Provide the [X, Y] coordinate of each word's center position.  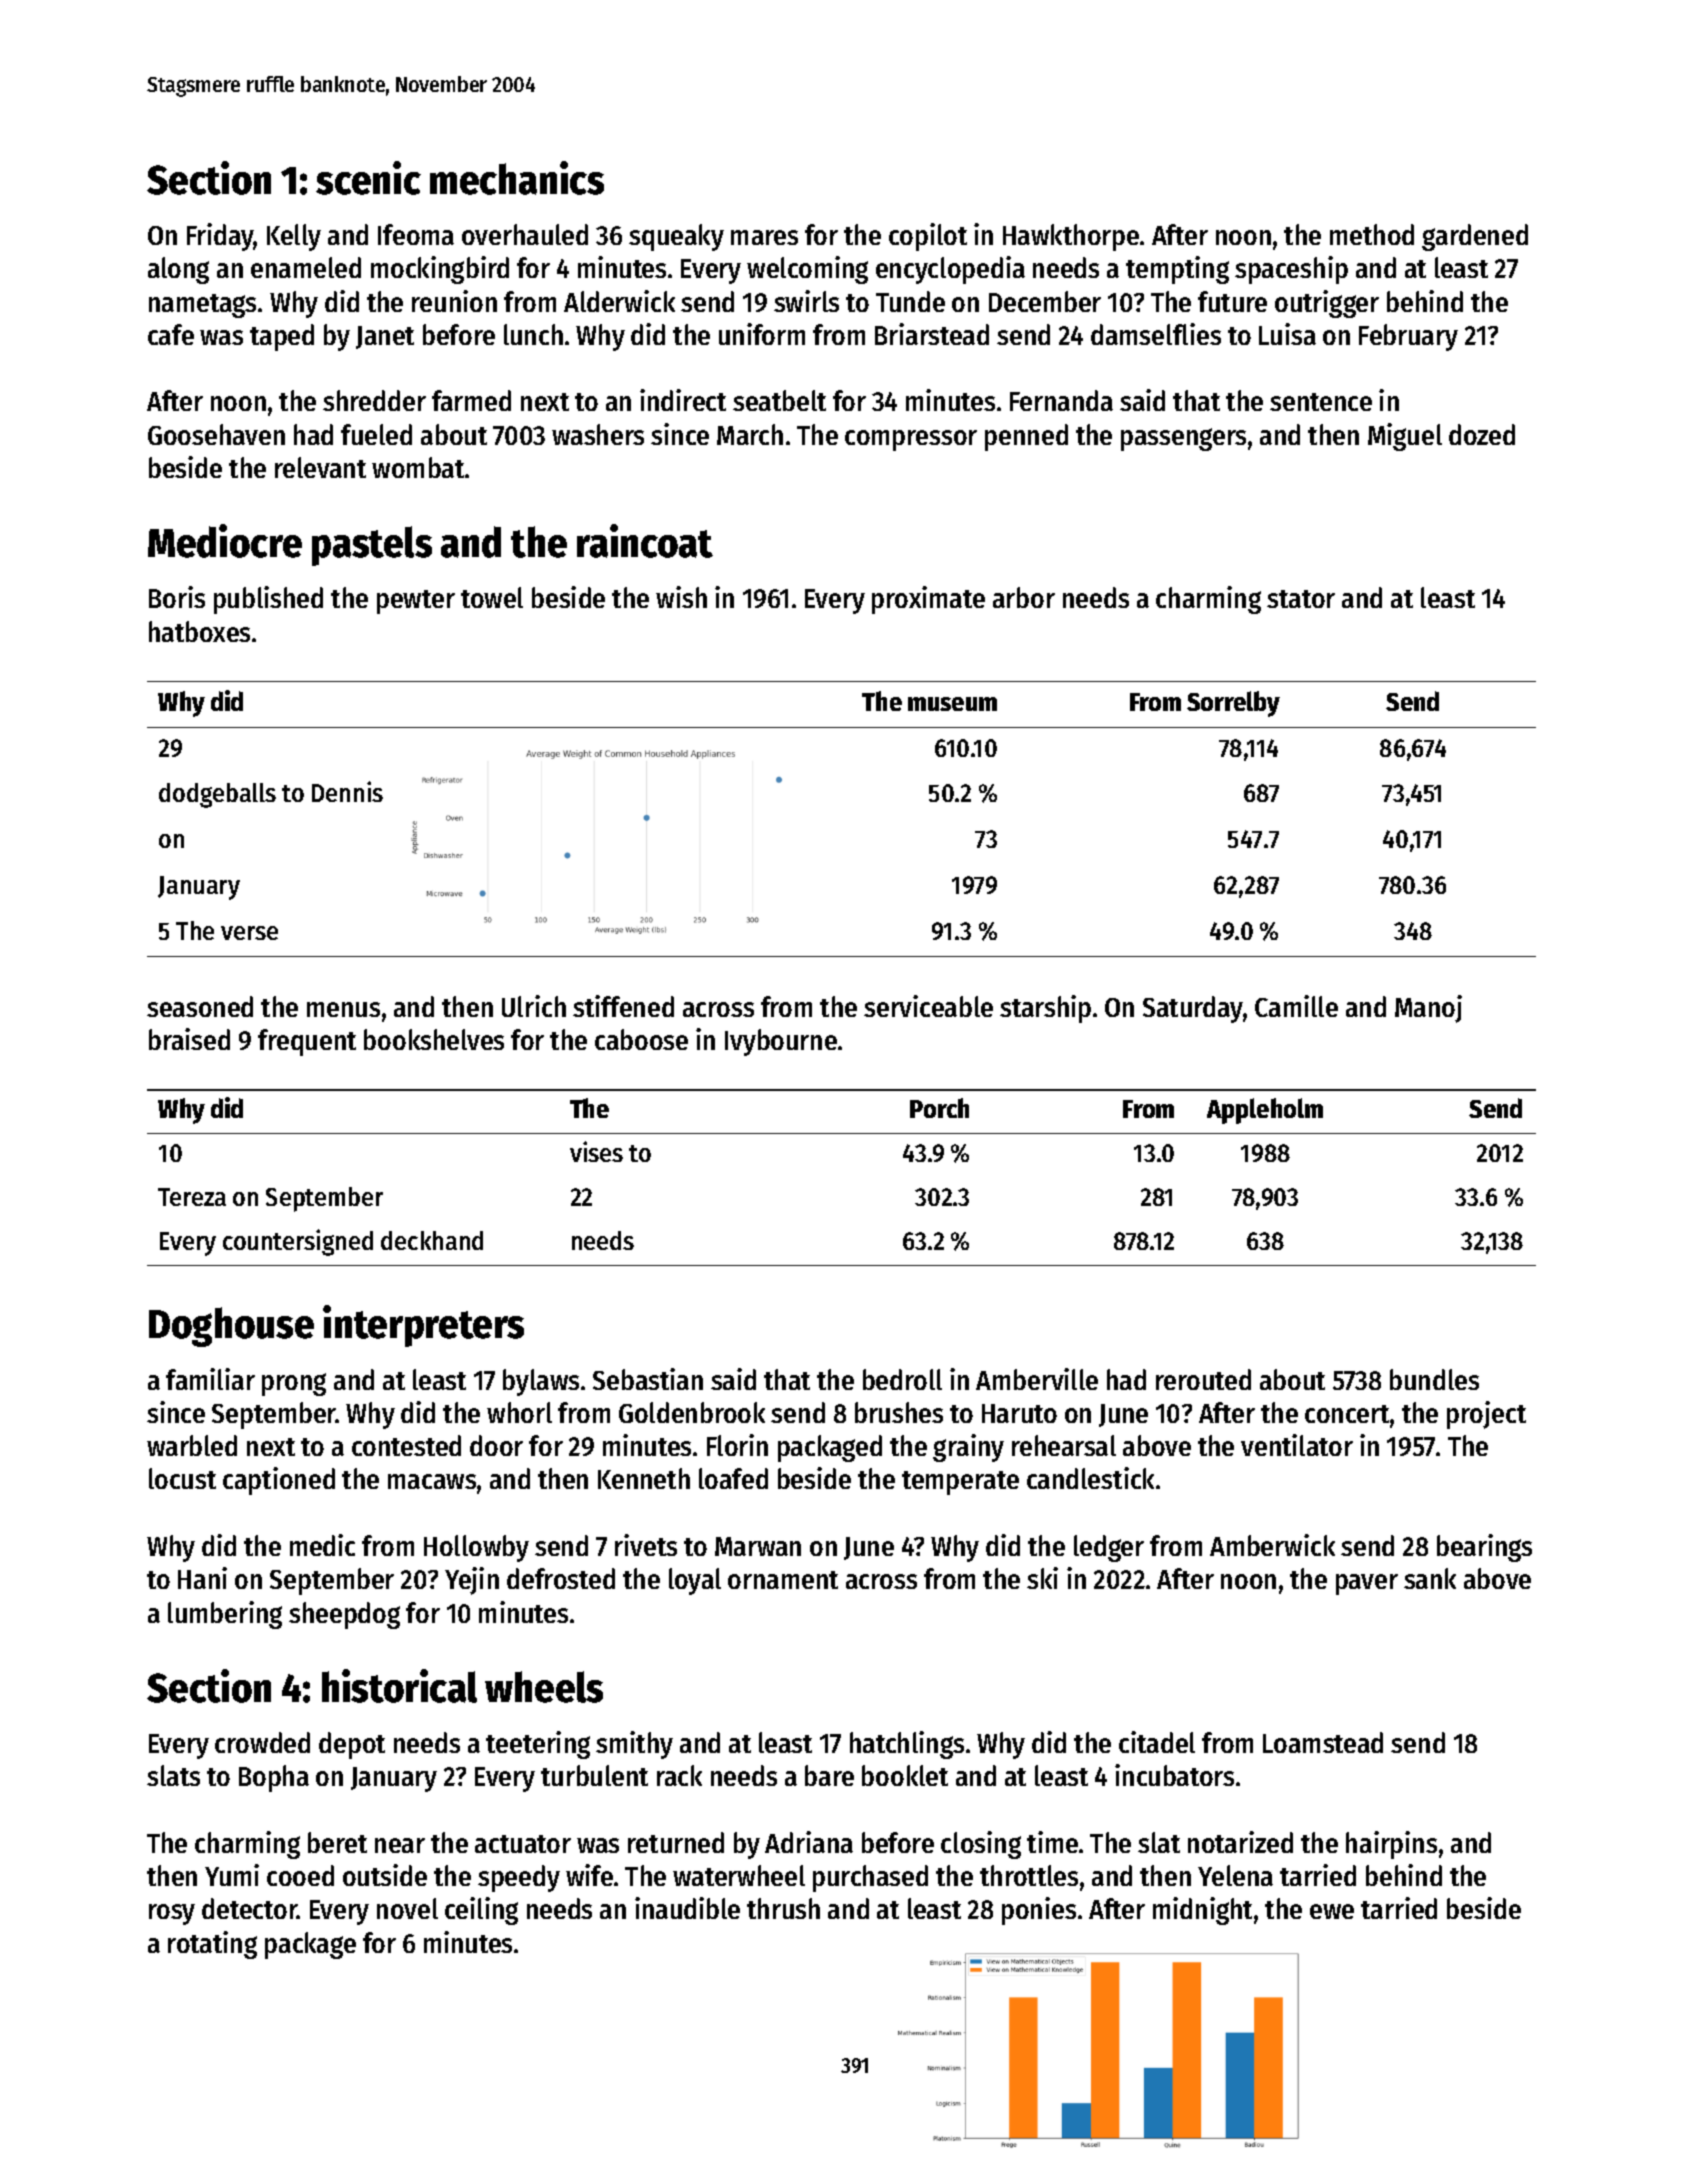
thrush [783, 1908]
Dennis [347, 791]
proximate [928, 600]
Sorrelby [1233, 704]
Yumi [232, 1875]
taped [282, 337]
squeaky [676, 237]
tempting [1177, 270]
